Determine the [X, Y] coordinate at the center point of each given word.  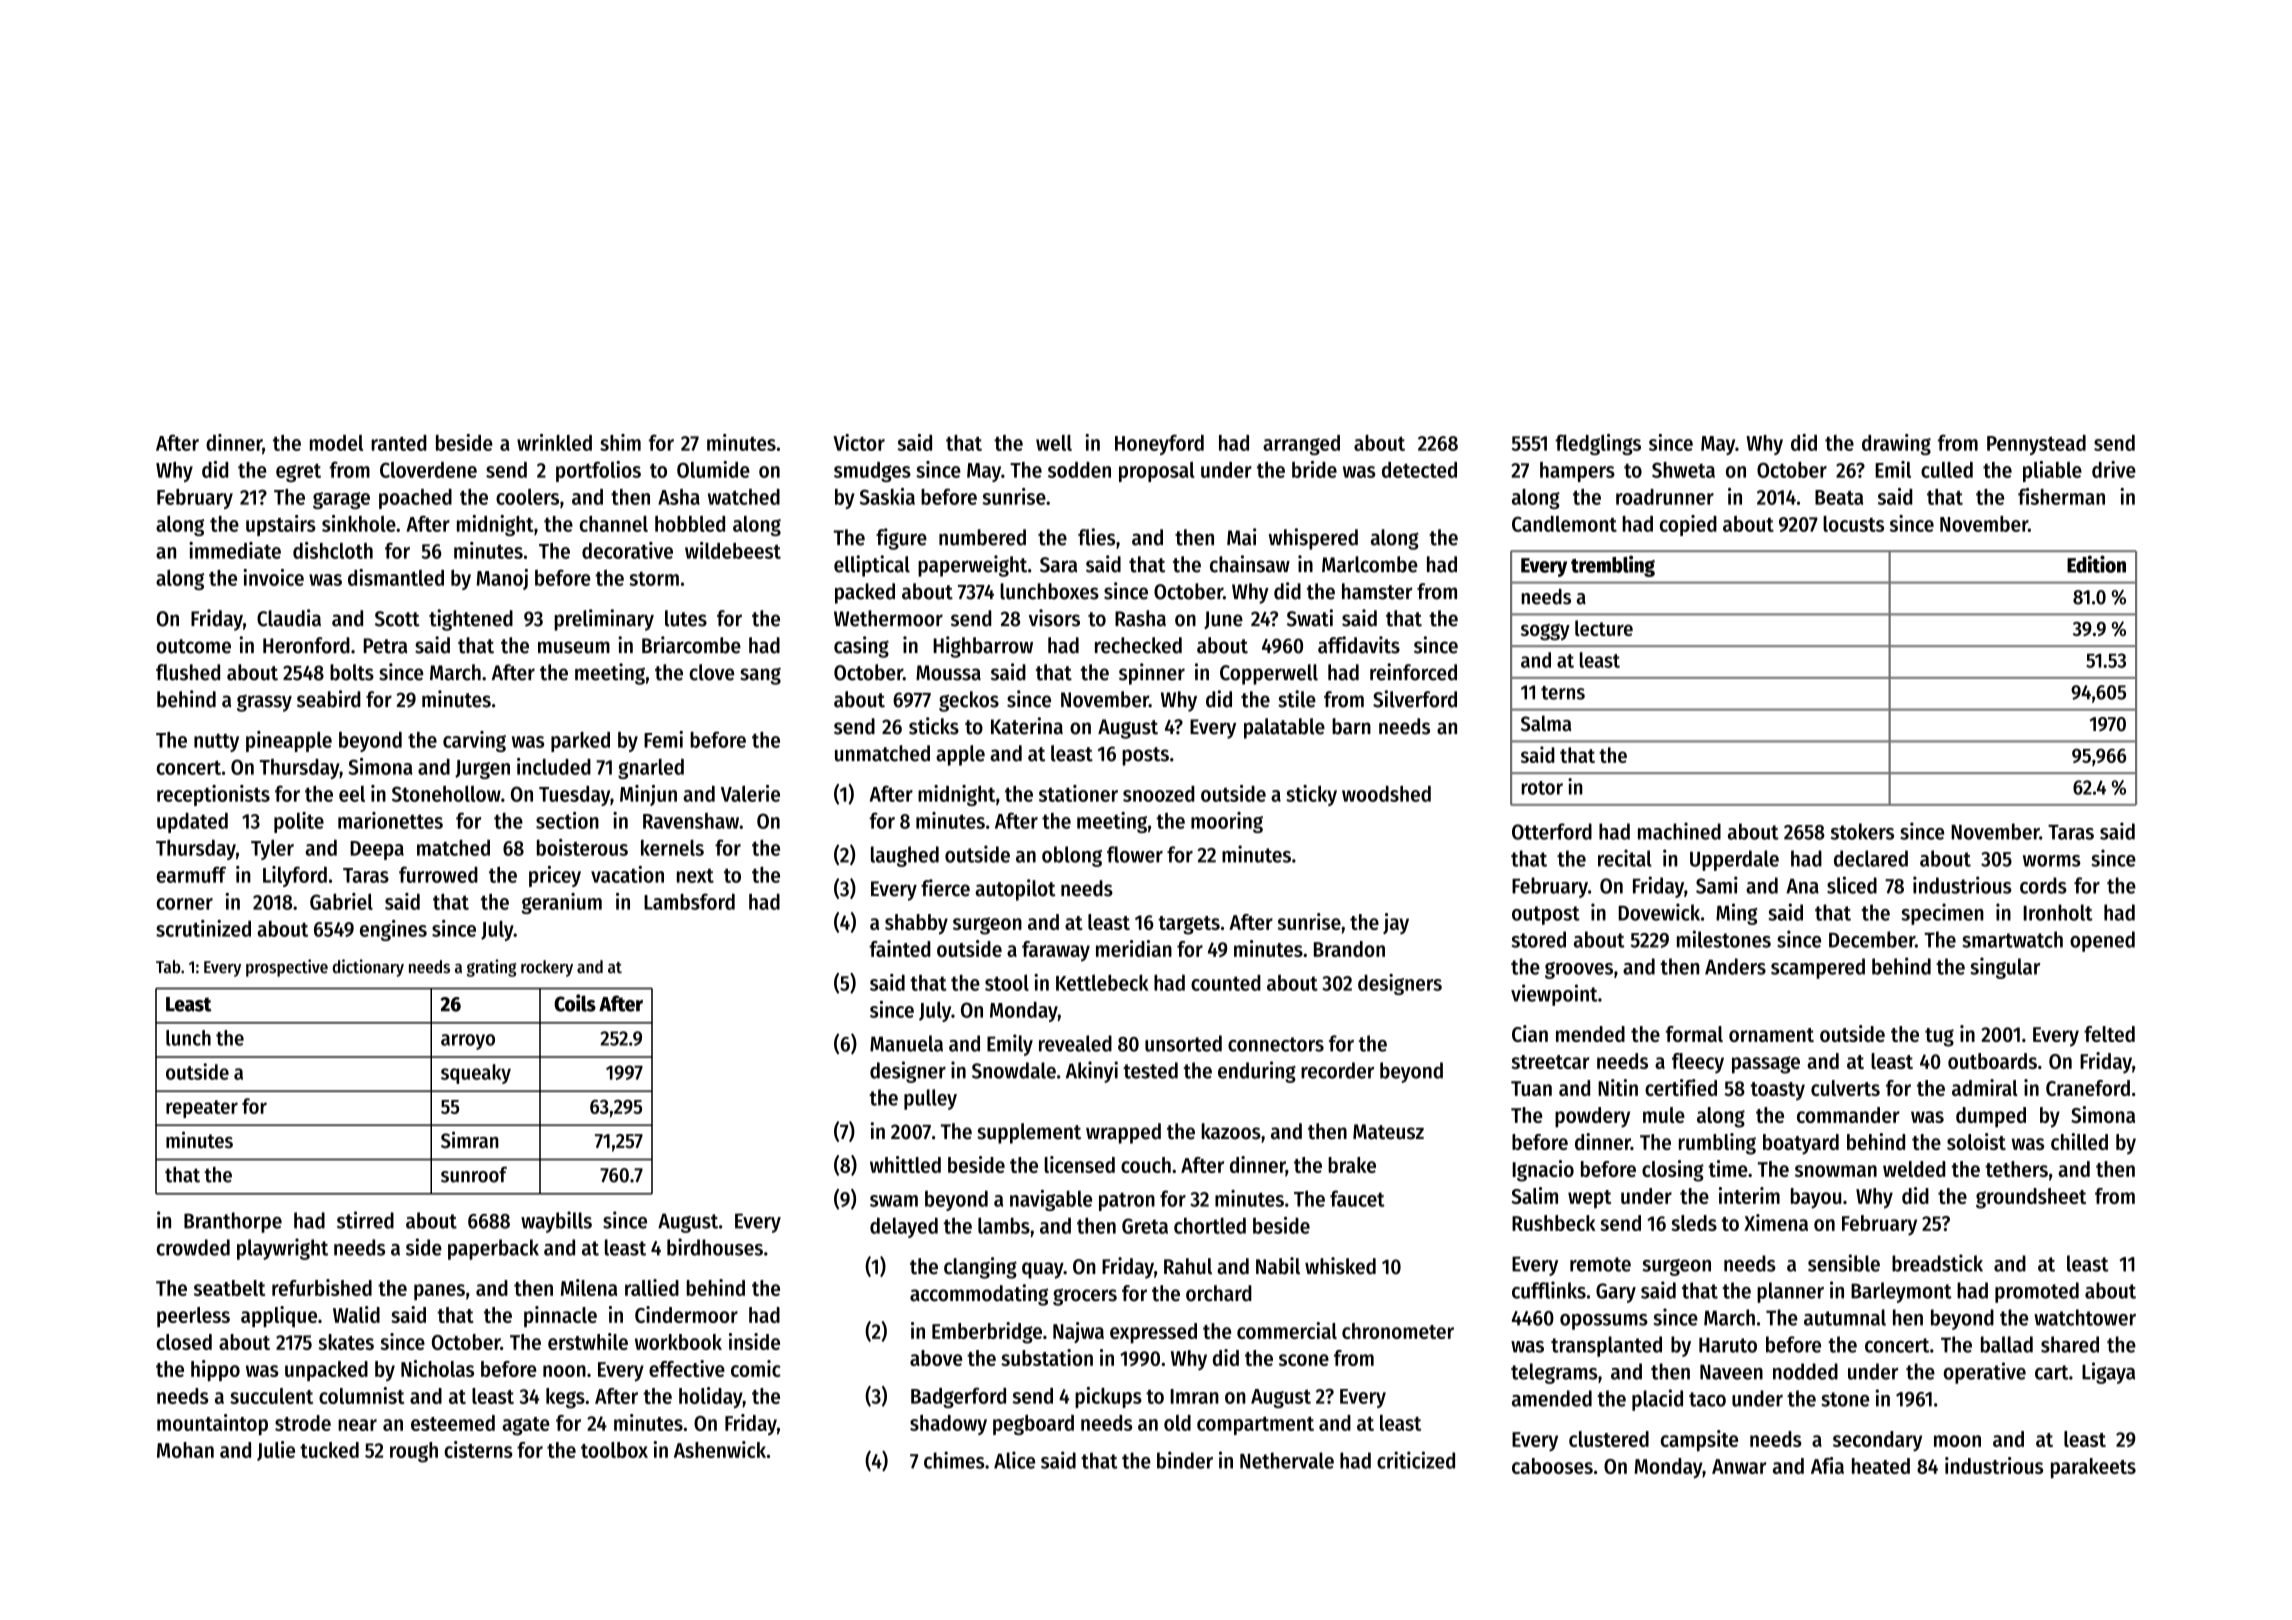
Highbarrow [983, 647]
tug [1939, 1037]
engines [393, 930]
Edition [2096, 564]
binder [1185, 1460]
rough [414, 1452]
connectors [1276, 1044]
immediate [235, 550]
